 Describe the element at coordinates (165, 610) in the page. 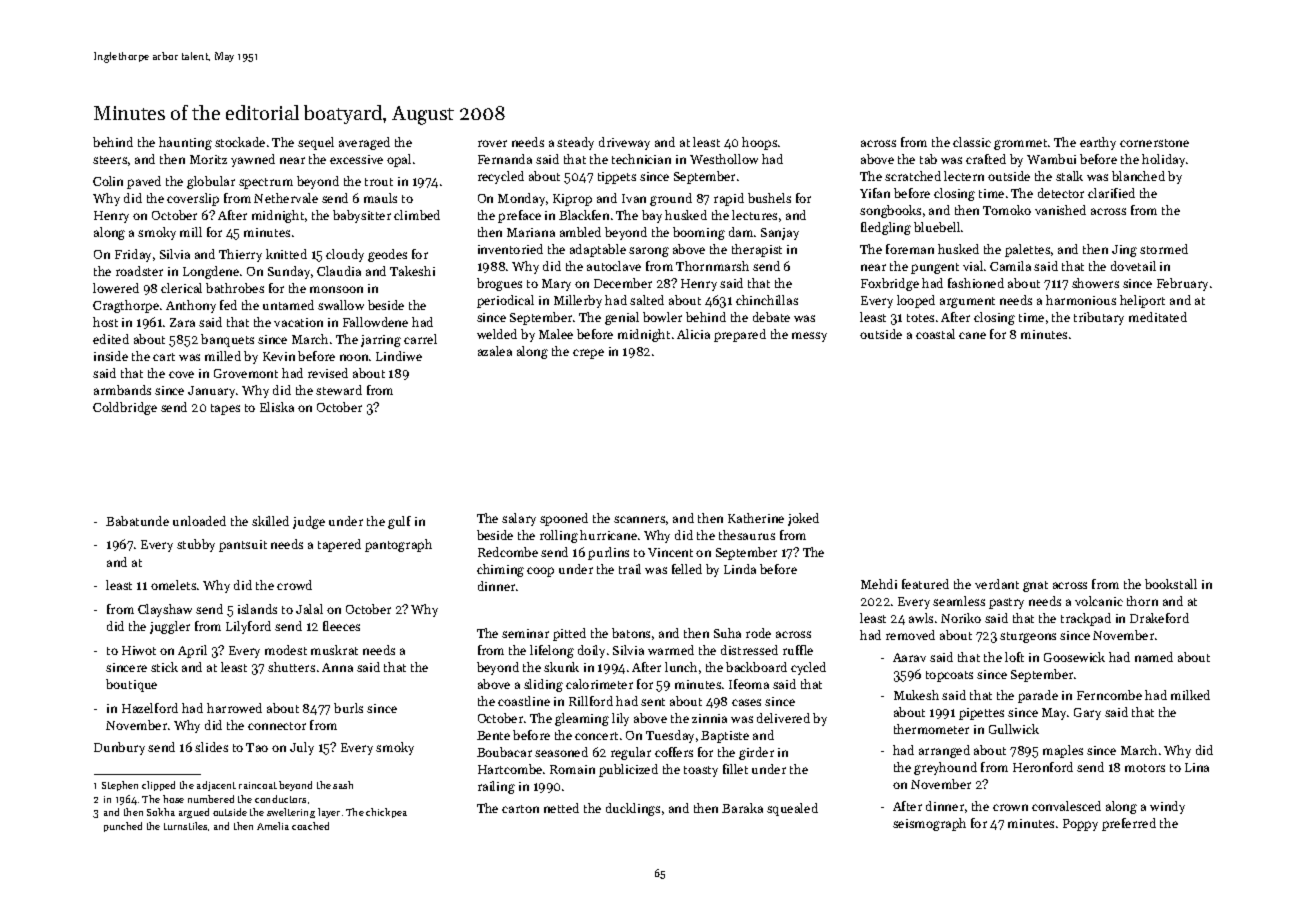

I see `Clayshaw` at that location.
